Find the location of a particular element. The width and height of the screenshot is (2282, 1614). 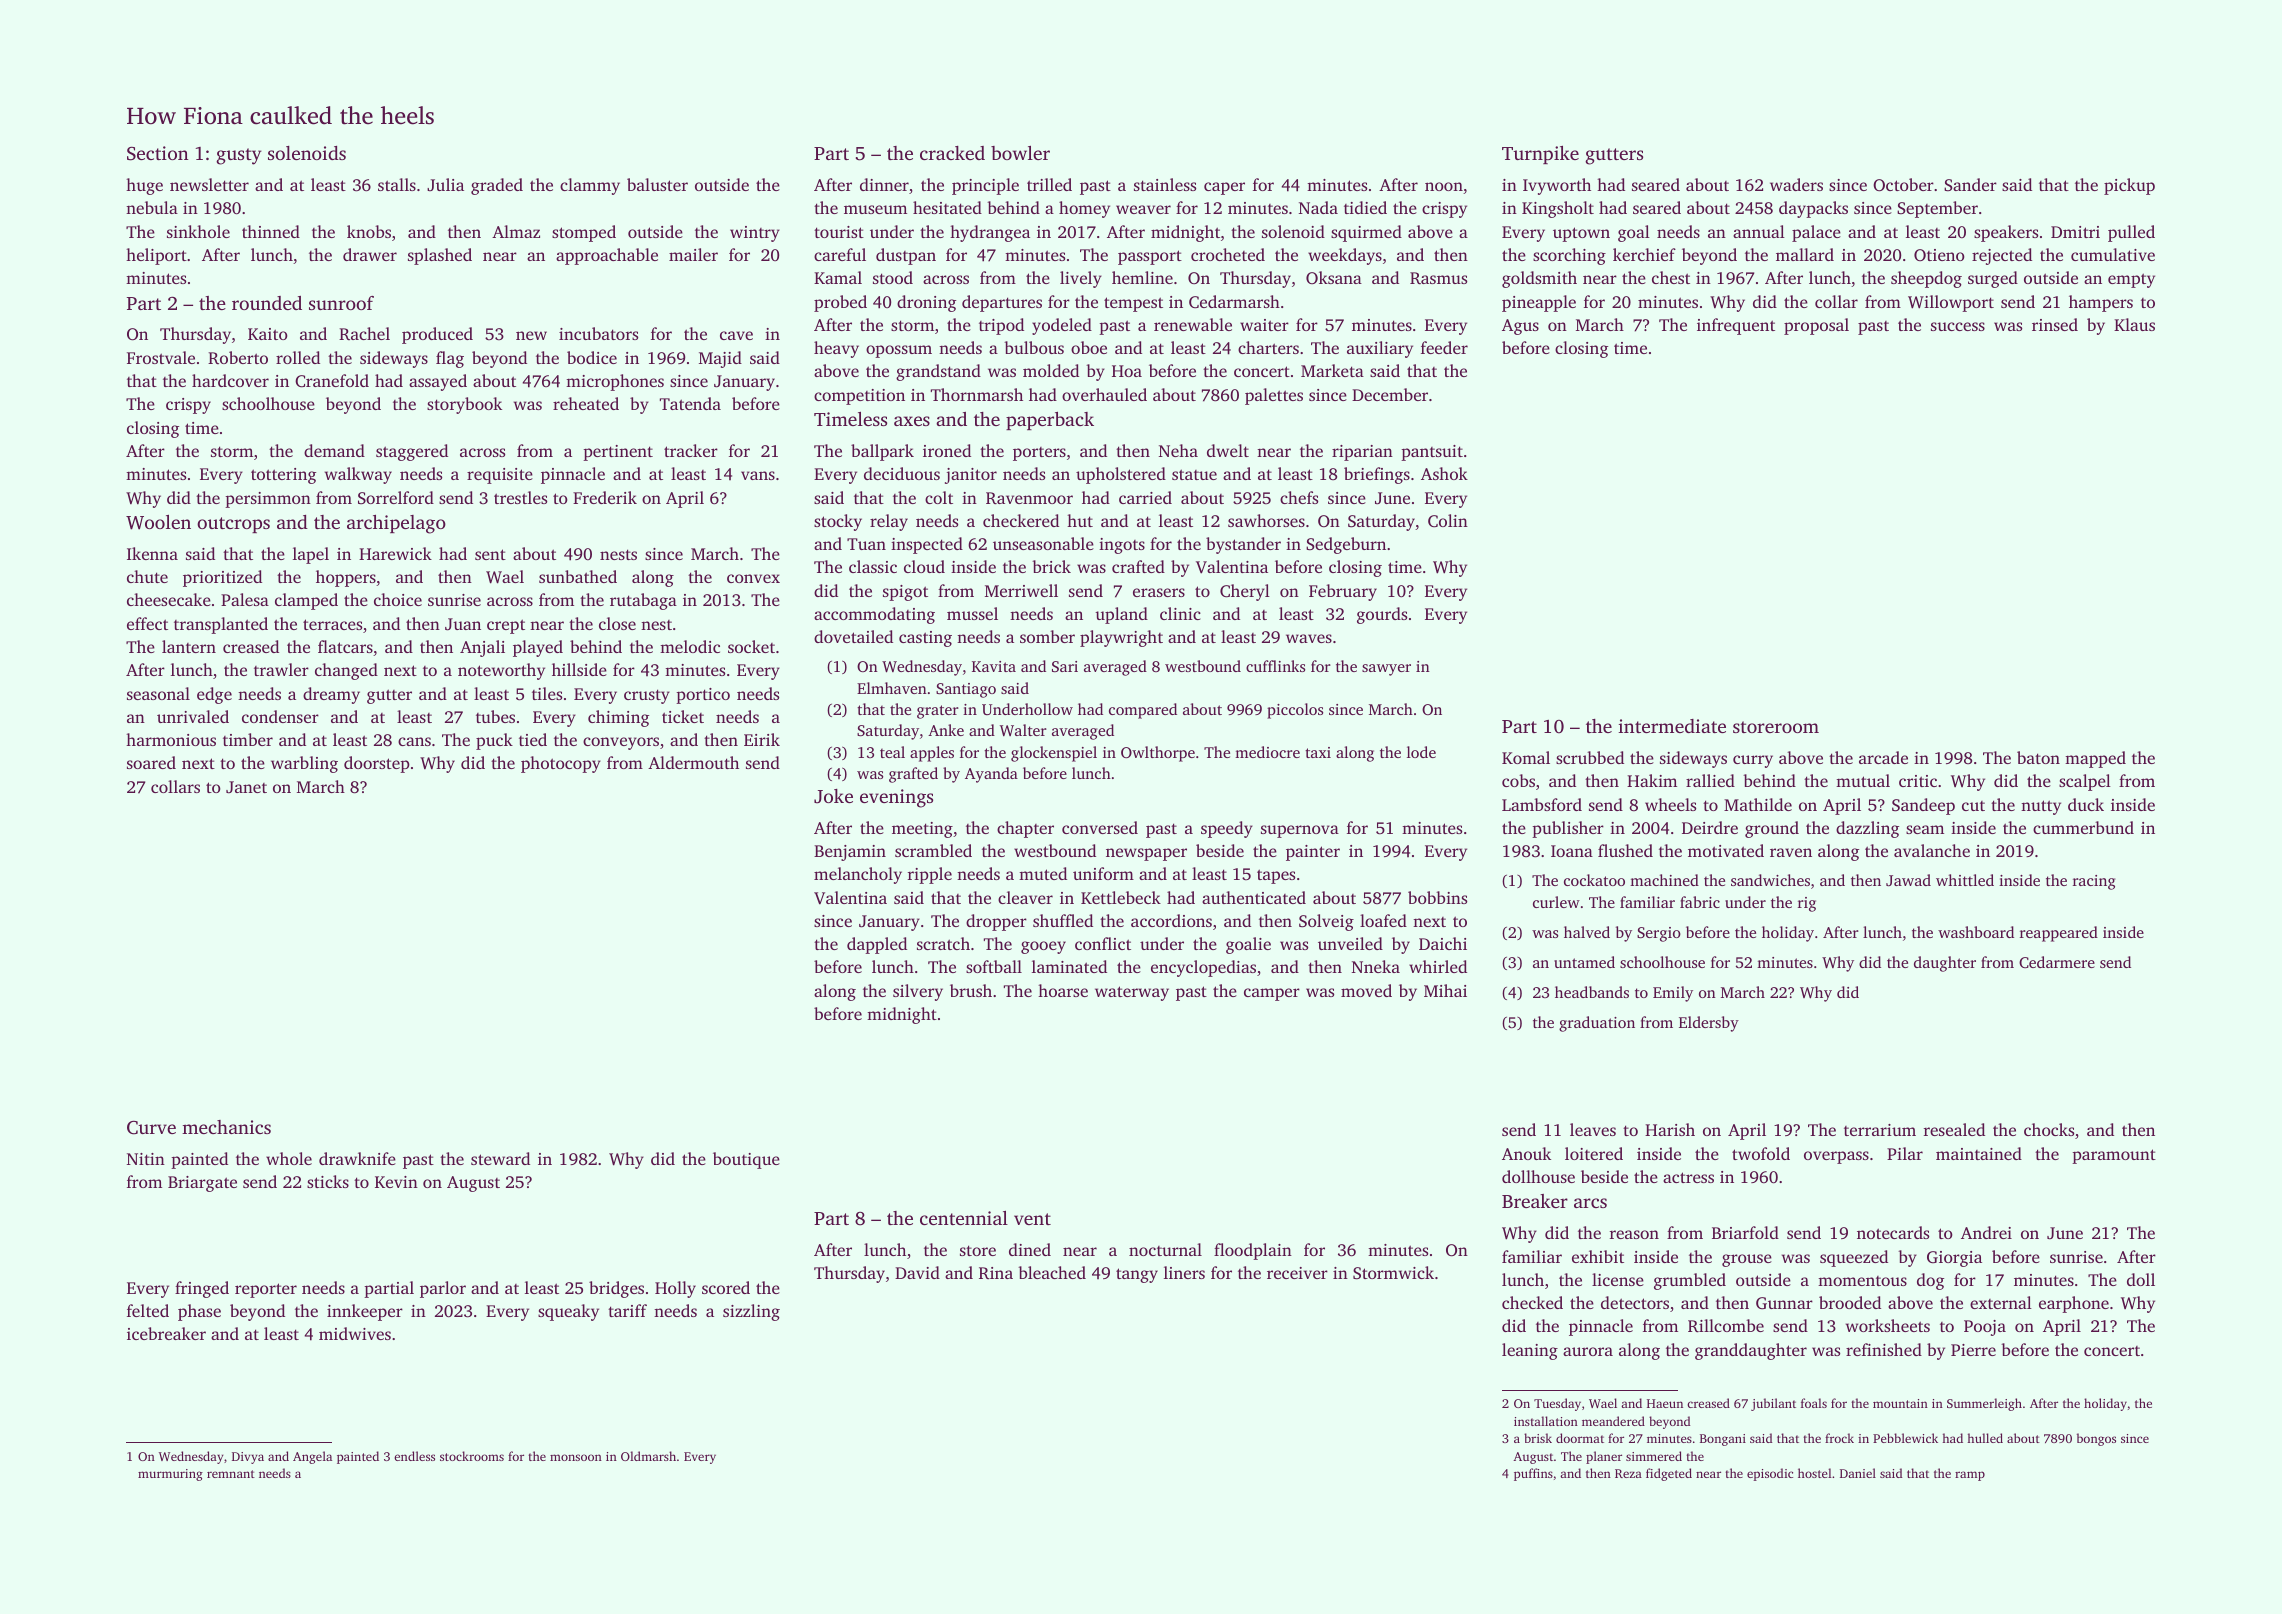

effect is located at coordinates (147, 623).
